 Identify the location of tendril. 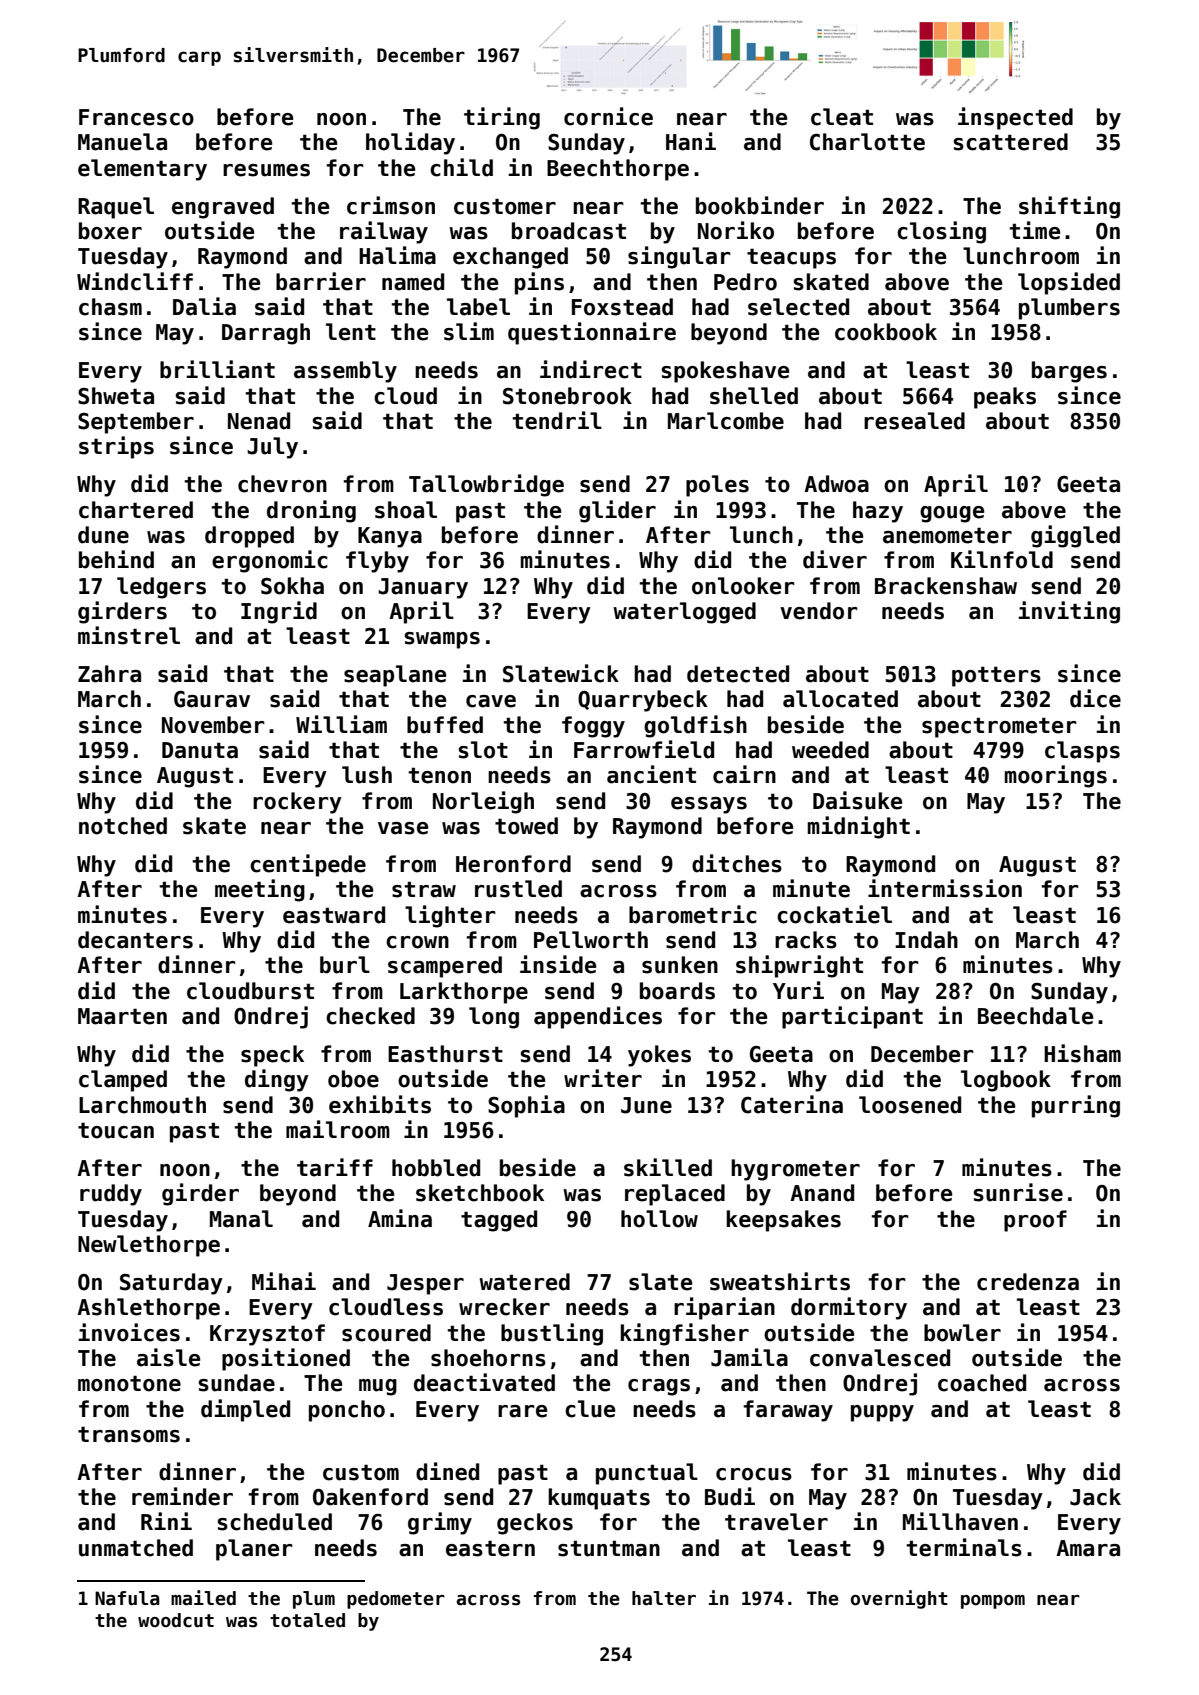
(557, 420).
